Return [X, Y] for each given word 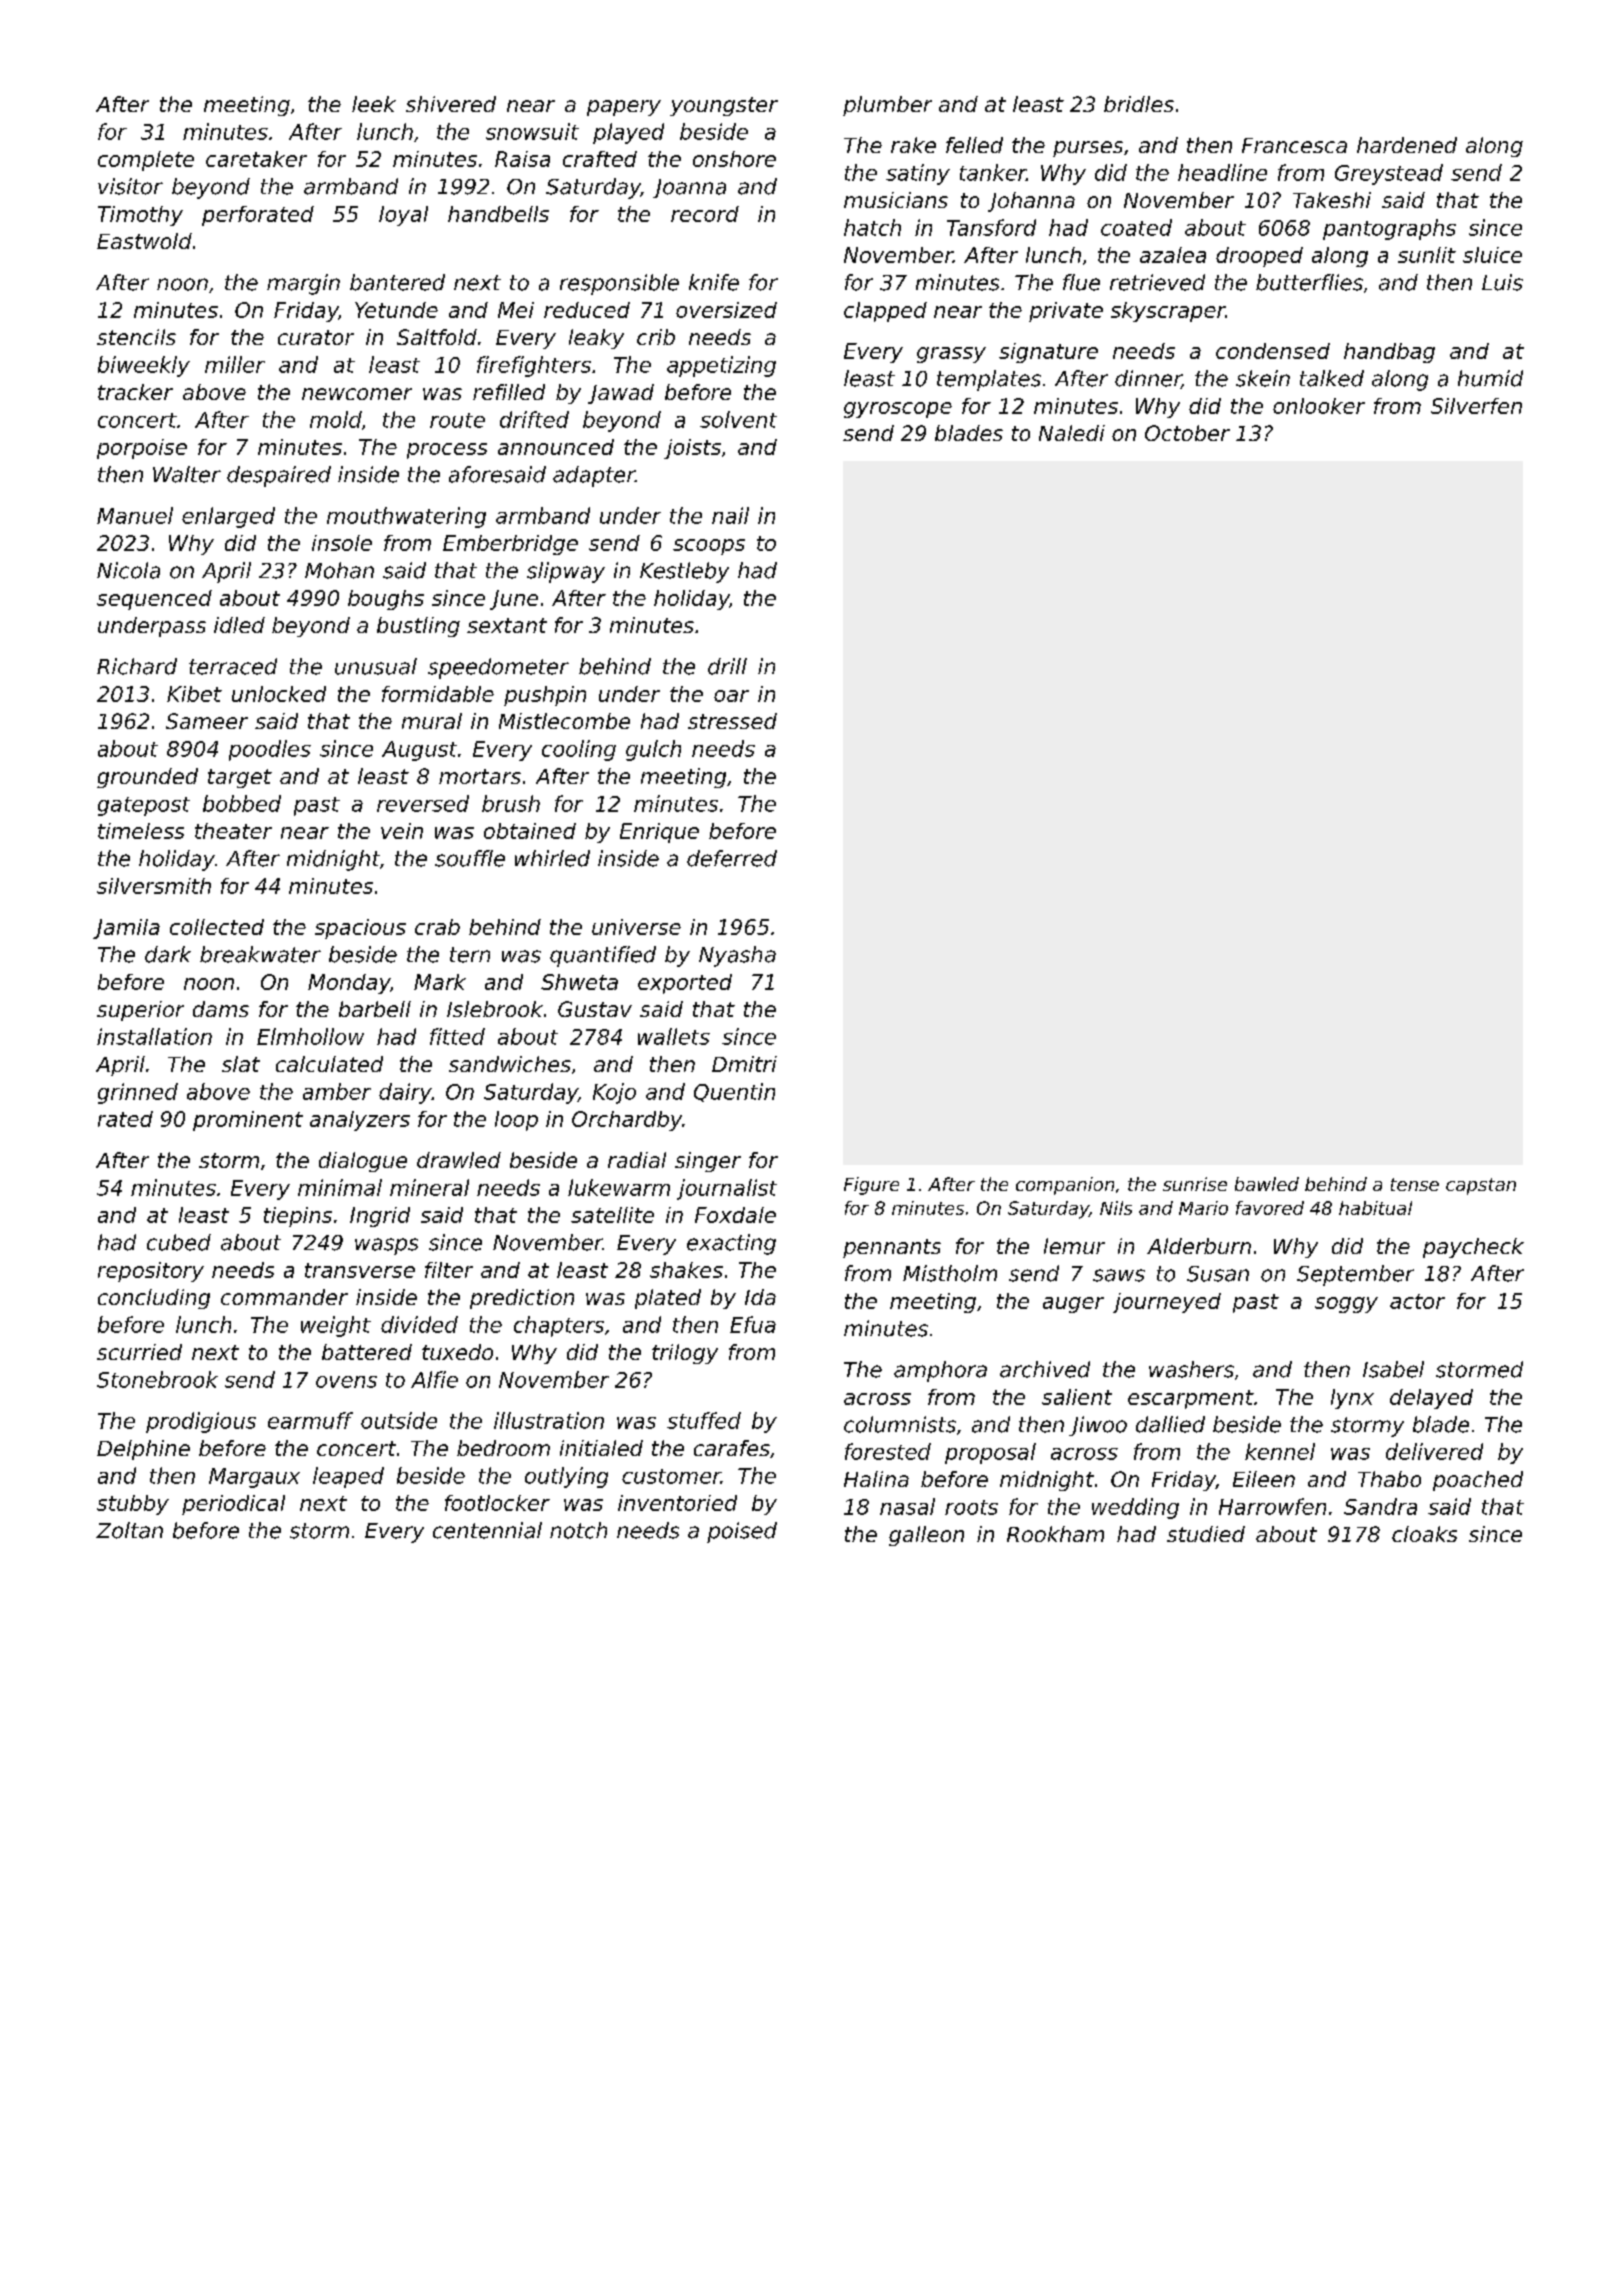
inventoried [677, 1503]
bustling [418, 627]
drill [727, 666]
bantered [397, 282]
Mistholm [950, 1273]
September [1355, 1275]
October [1187, 433]
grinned [138, 1093]
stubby [133, 1505]
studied [1206, 1534]
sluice [1492, 255]
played [628, 133]
